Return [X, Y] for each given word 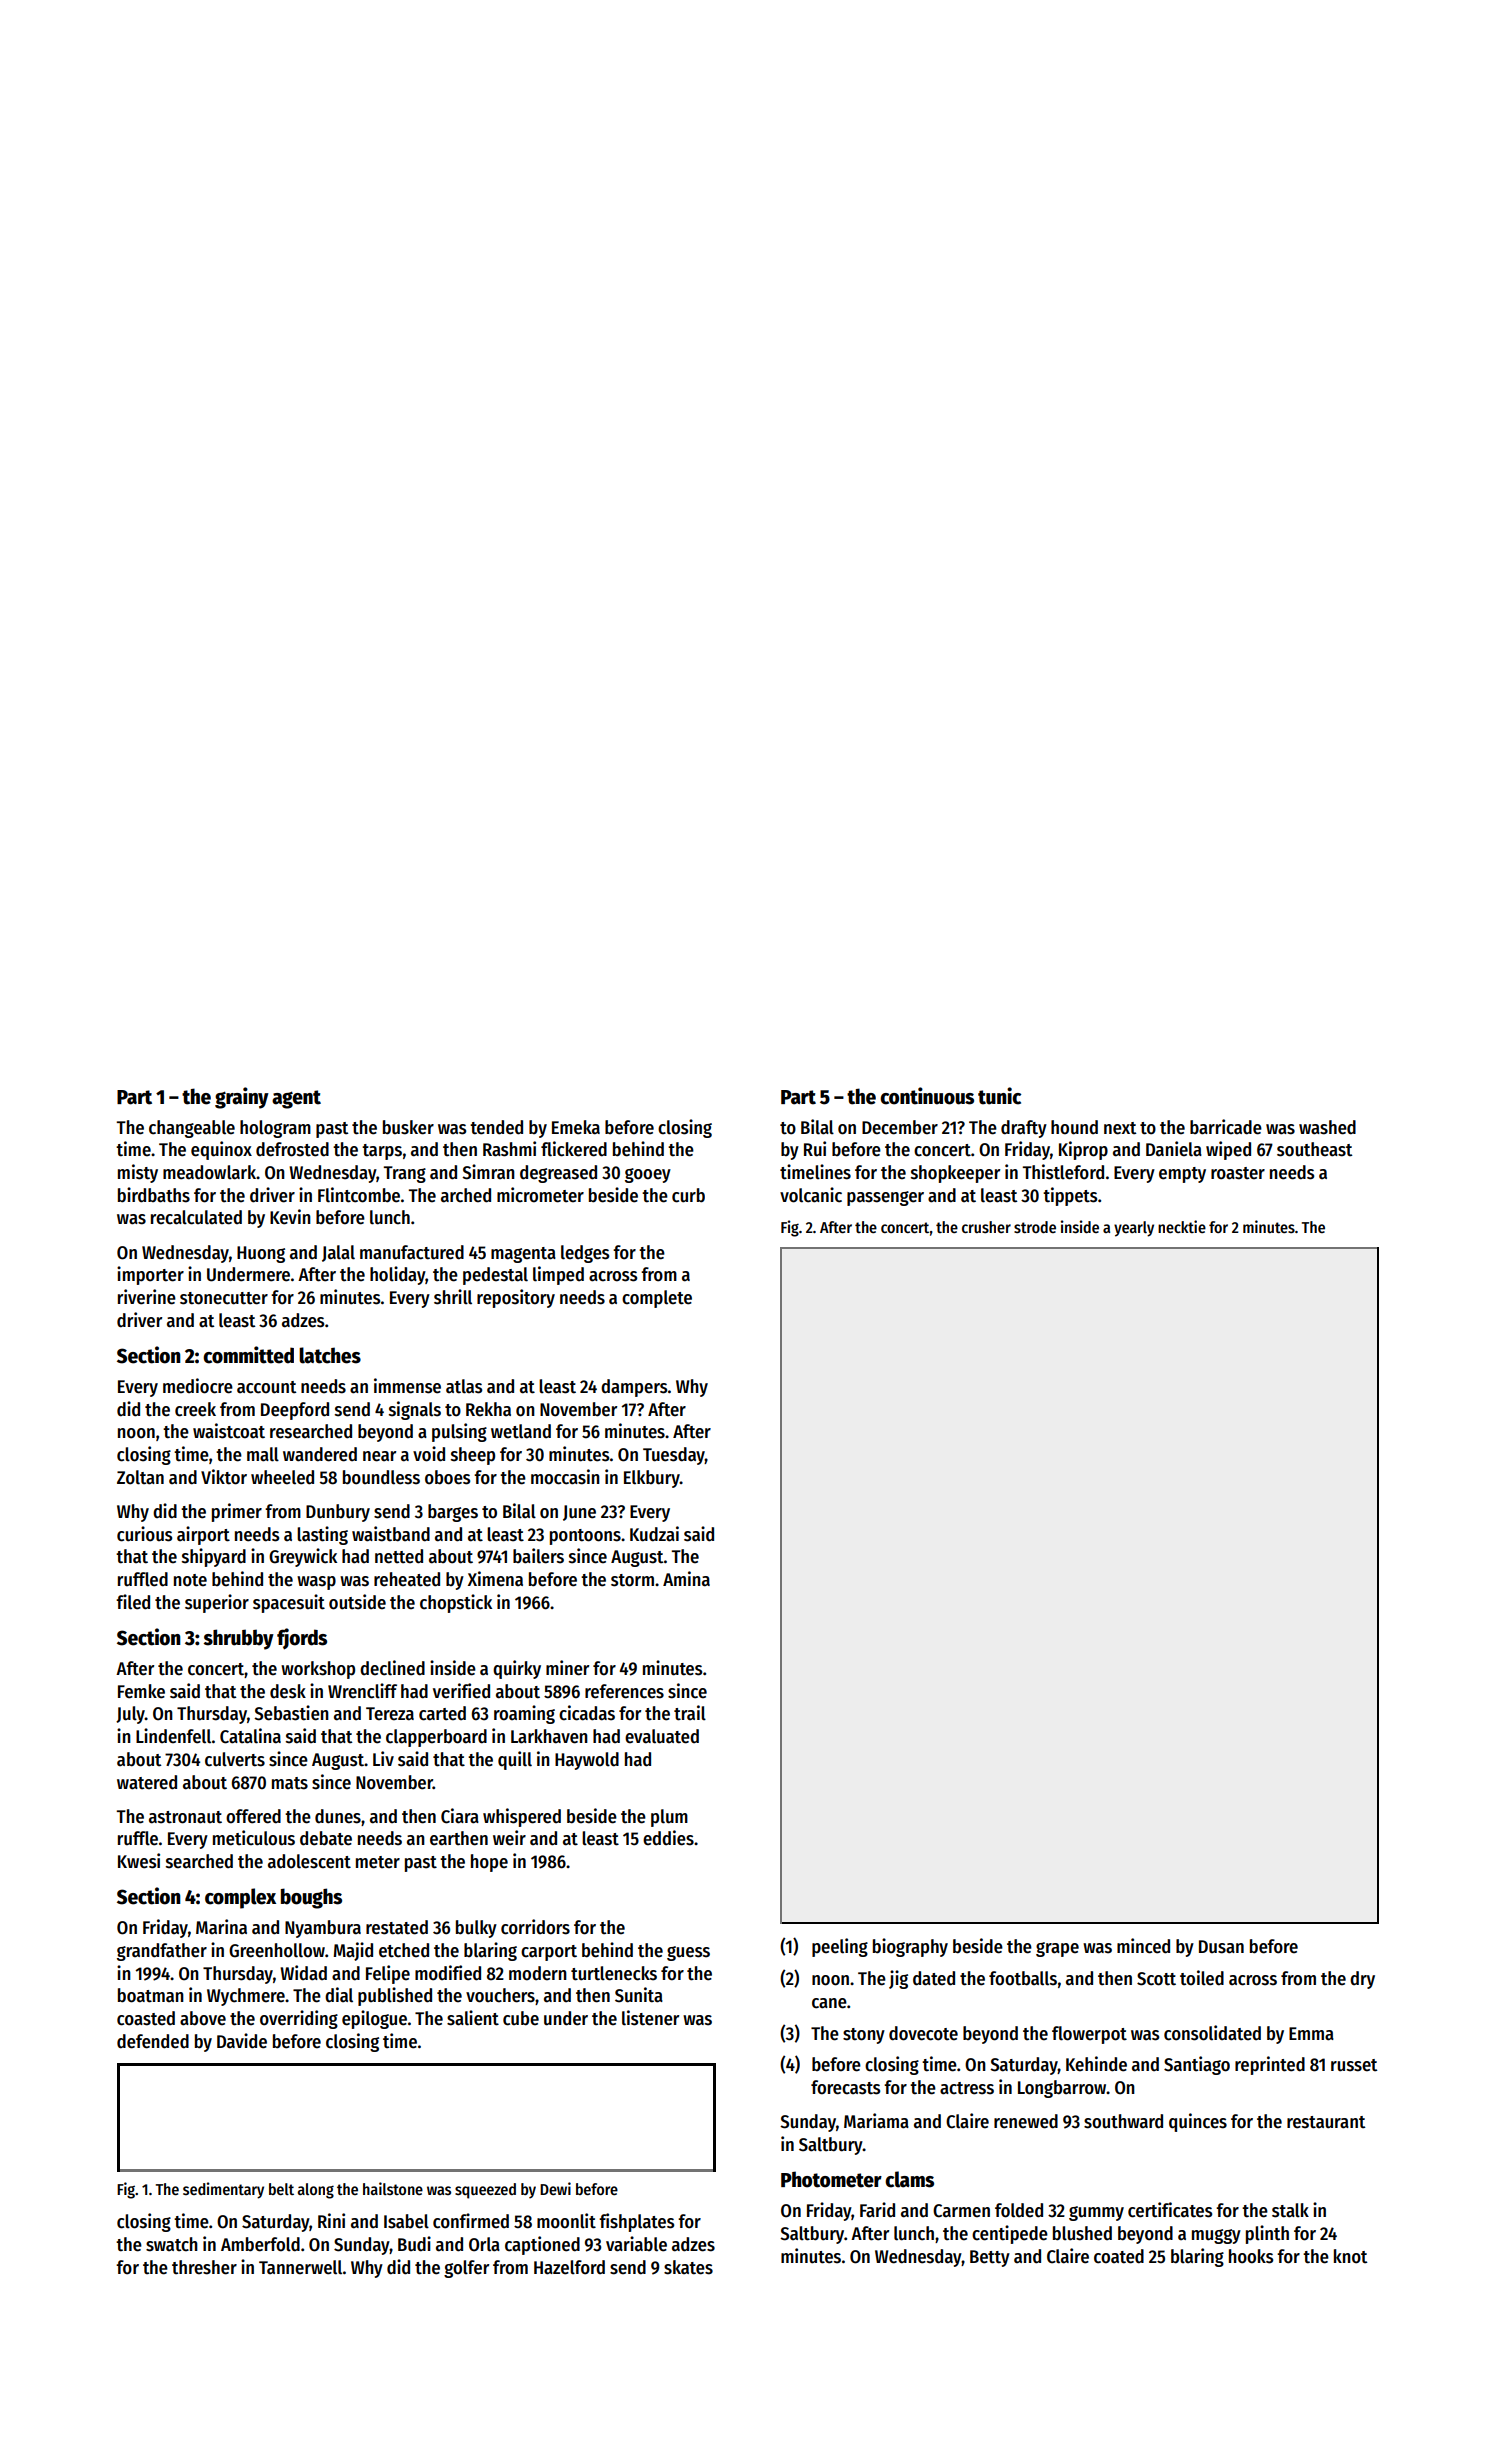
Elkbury [652, 1479]
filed [133, 1602]
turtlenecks [614, 1973]
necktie [1182, 1226]
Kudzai [654, 1534]
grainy [242, 1098]
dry [1362, 1980]
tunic [999, 1096]
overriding [299, 2019]
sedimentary [223, 2190]
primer [237, 1512]
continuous [927, 1096]
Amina [686, 1579]
